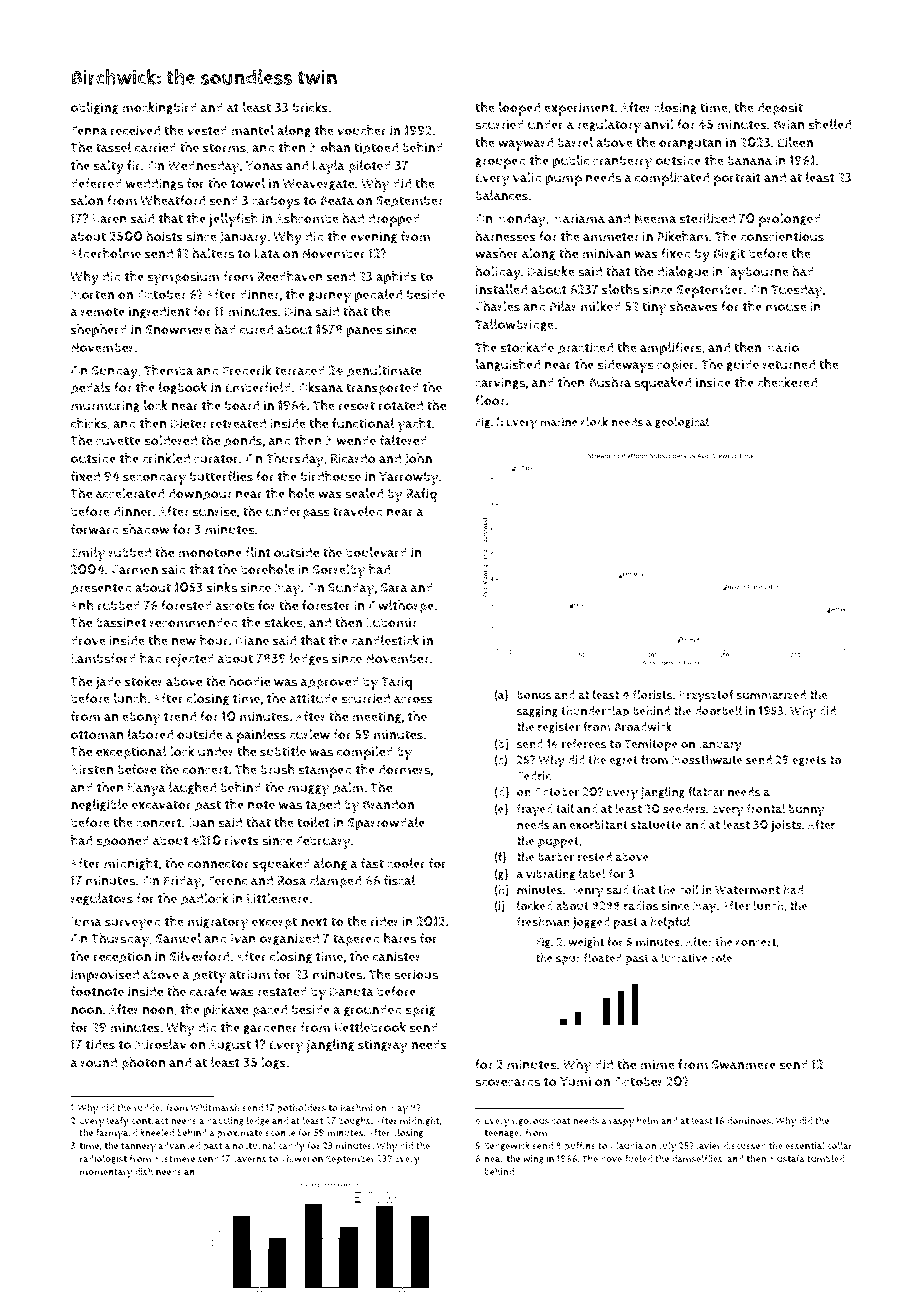 The height and width of the page is (1314, 924). What do you see at coordinates (113, 147) in the page?
I see `tassel` at bounding box center [113, 147].
